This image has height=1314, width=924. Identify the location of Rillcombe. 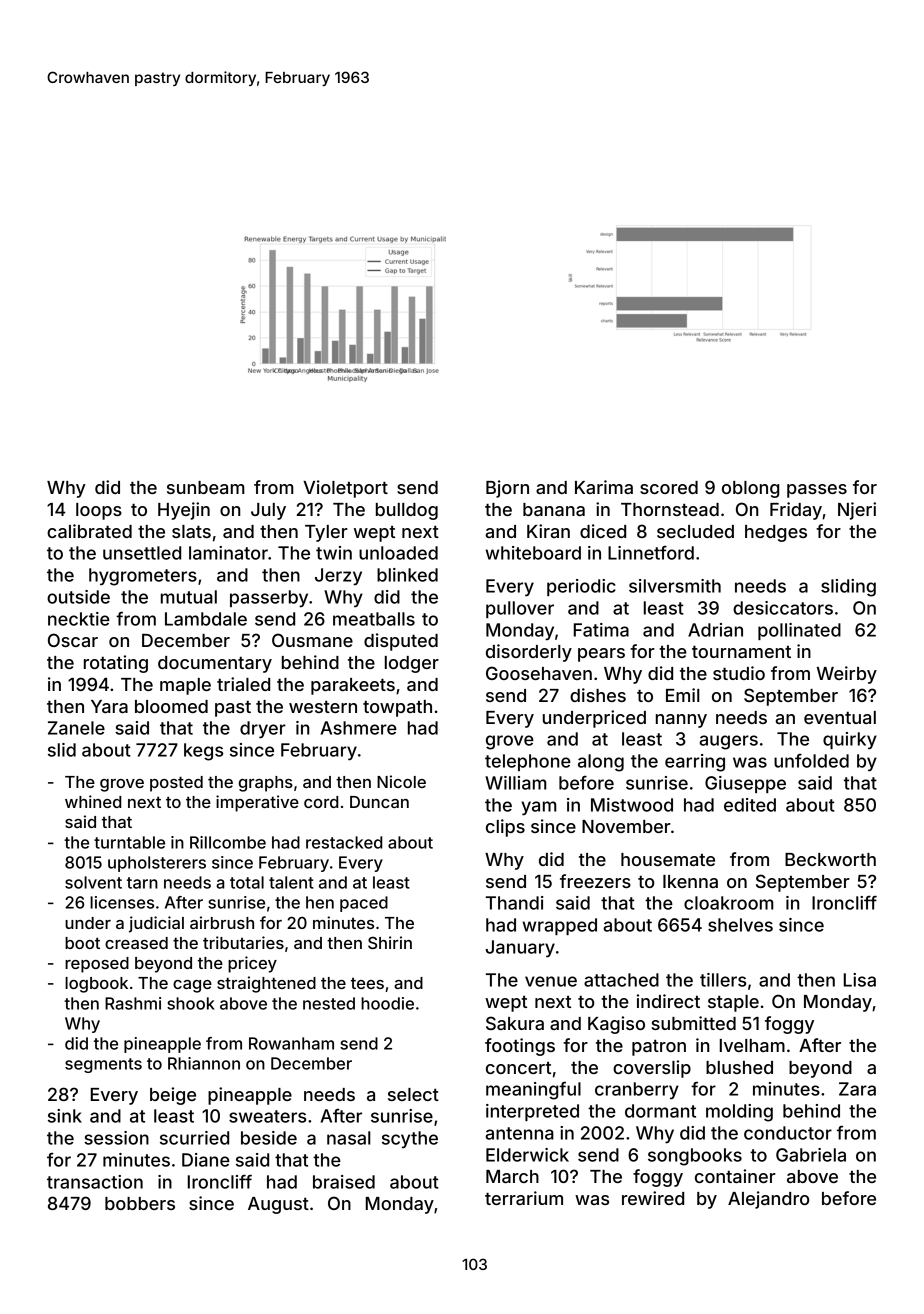
(228, 842).
